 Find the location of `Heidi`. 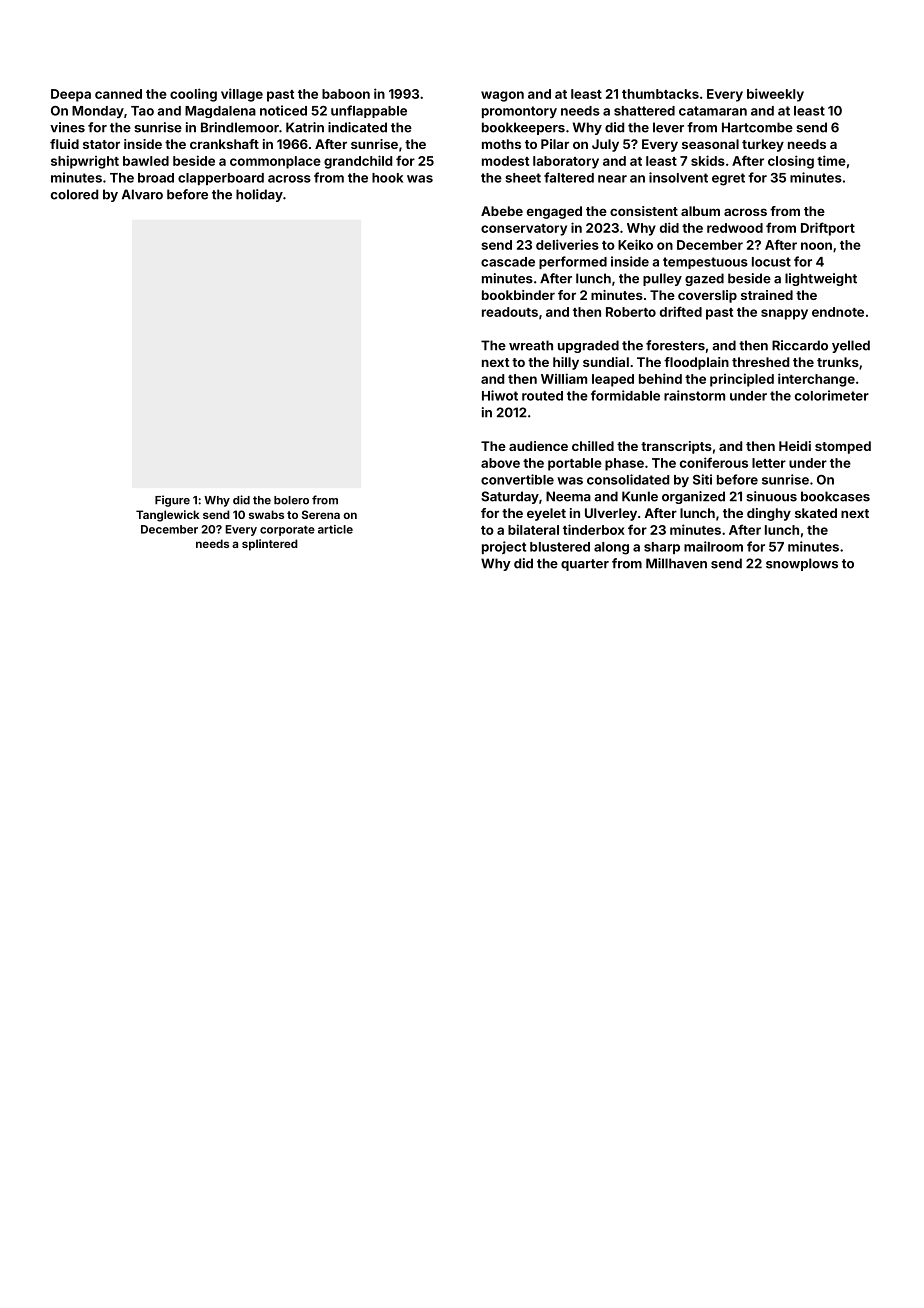

Heidi is located at coordinates (795, 446).
